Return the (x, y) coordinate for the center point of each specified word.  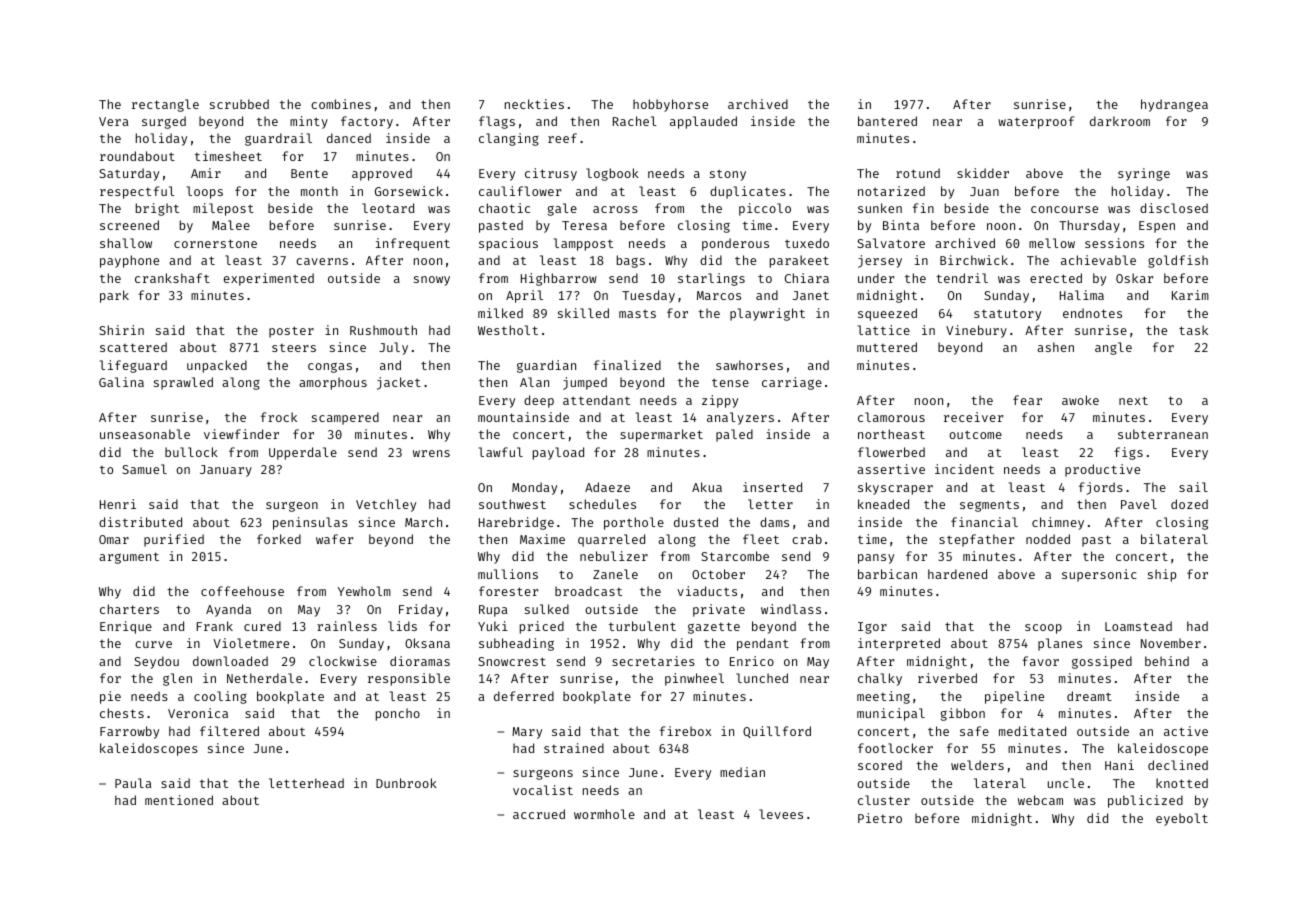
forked (279, 539)
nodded (1048, 539)
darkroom (1120, 121)
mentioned (179, 800)
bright (157, 209)
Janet (811, 295)
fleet (761, 539)
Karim (1190, 295)
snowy (432, 281)
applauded (703, 122)
